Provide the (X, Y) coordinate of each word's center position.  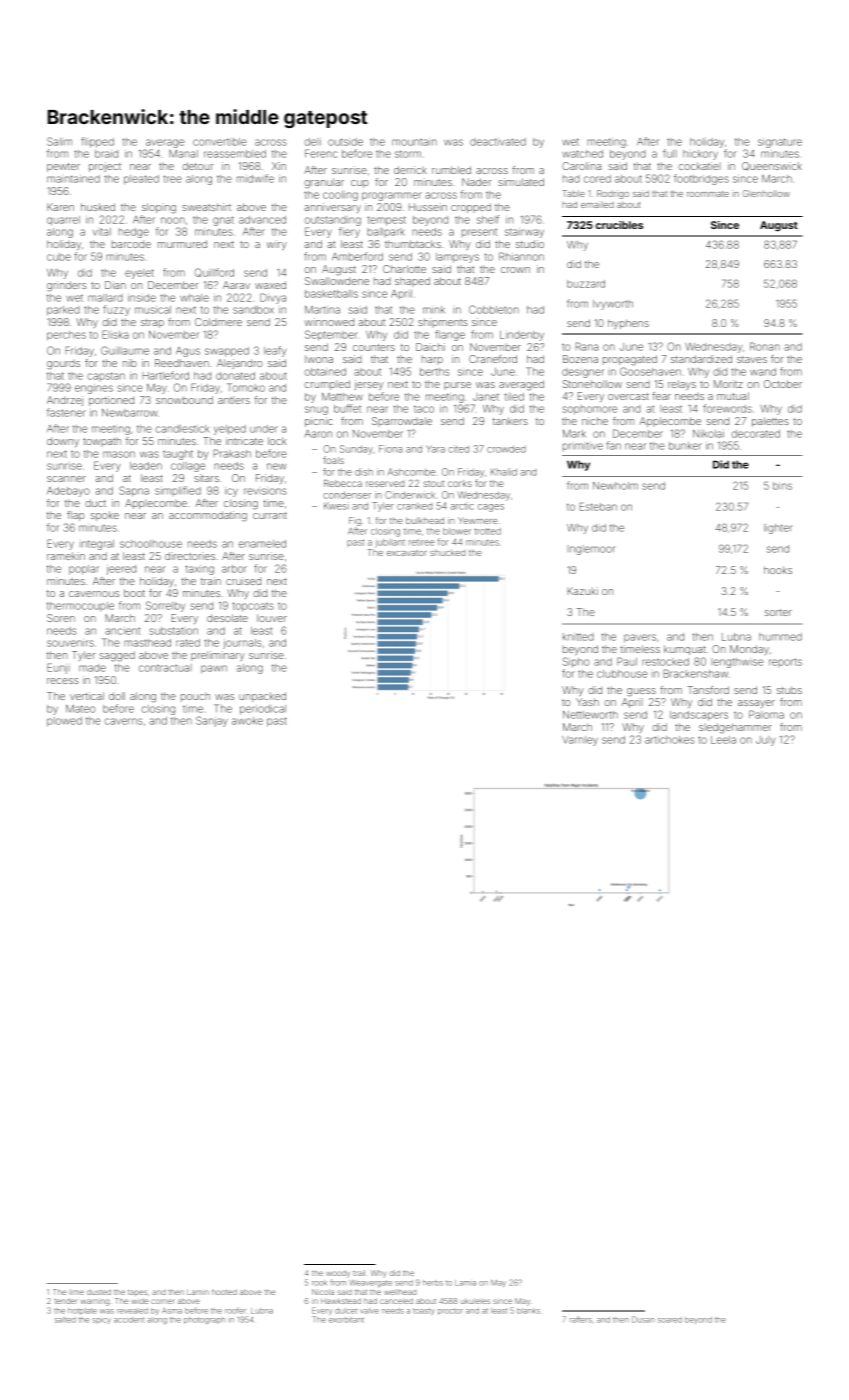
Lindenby (522, 336)
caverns (123, 721)
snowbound (184, 400)
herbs (433, 1283)
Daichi (430, 347)
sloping (159, 208)
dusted (99, 1292)
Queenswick (772, 166)
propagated (630, 360)
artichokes (669, 740)
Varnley (580, 741)
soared (670, 1320)
